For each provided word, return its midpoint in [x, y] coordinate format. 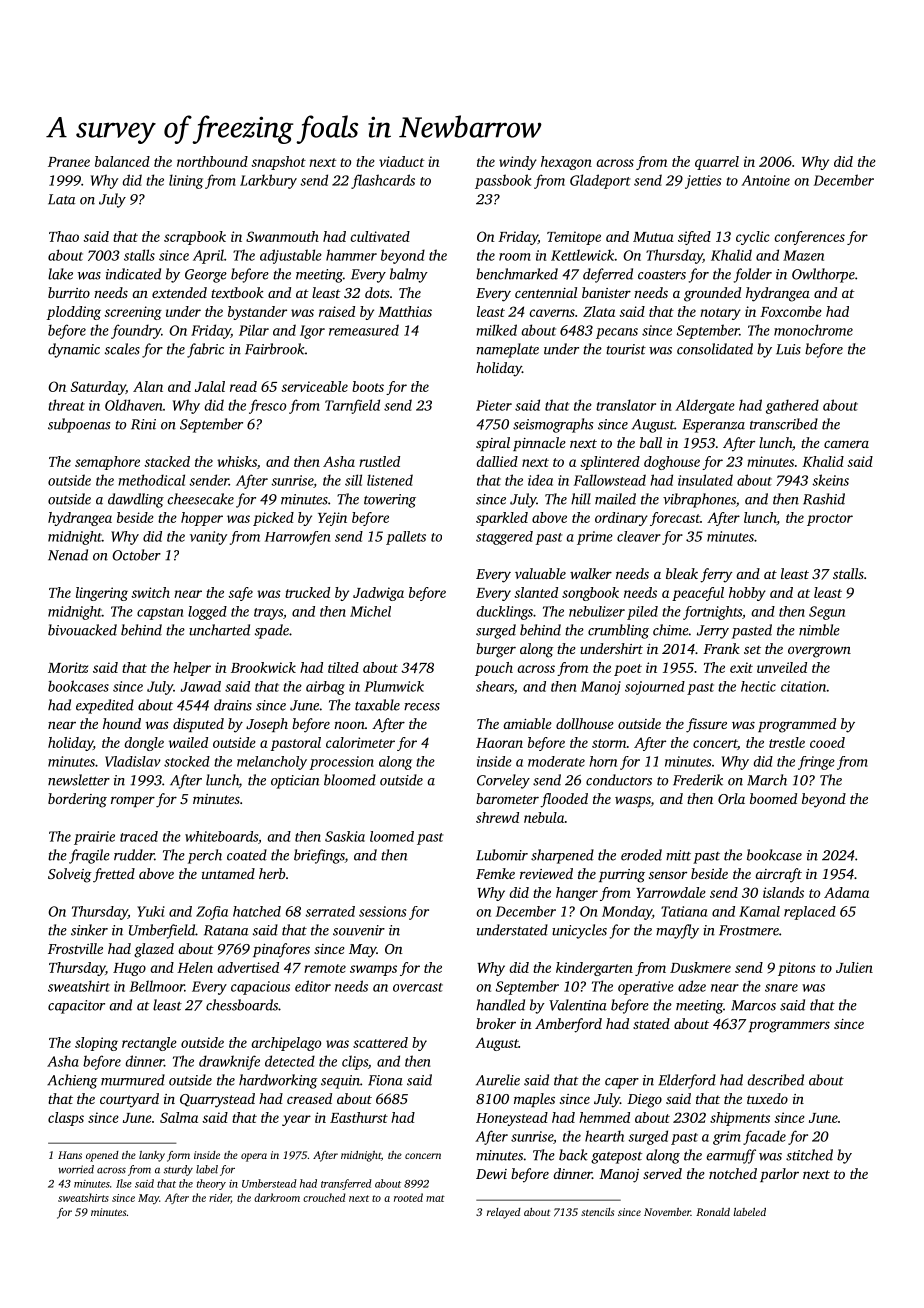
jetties [703, 182]
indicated [133, 274]
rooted [408, 1197]
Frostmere [749, 930]
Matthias [405, 311]
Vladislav [133, 761]
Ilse [124, 1183]
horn [603, 761]
